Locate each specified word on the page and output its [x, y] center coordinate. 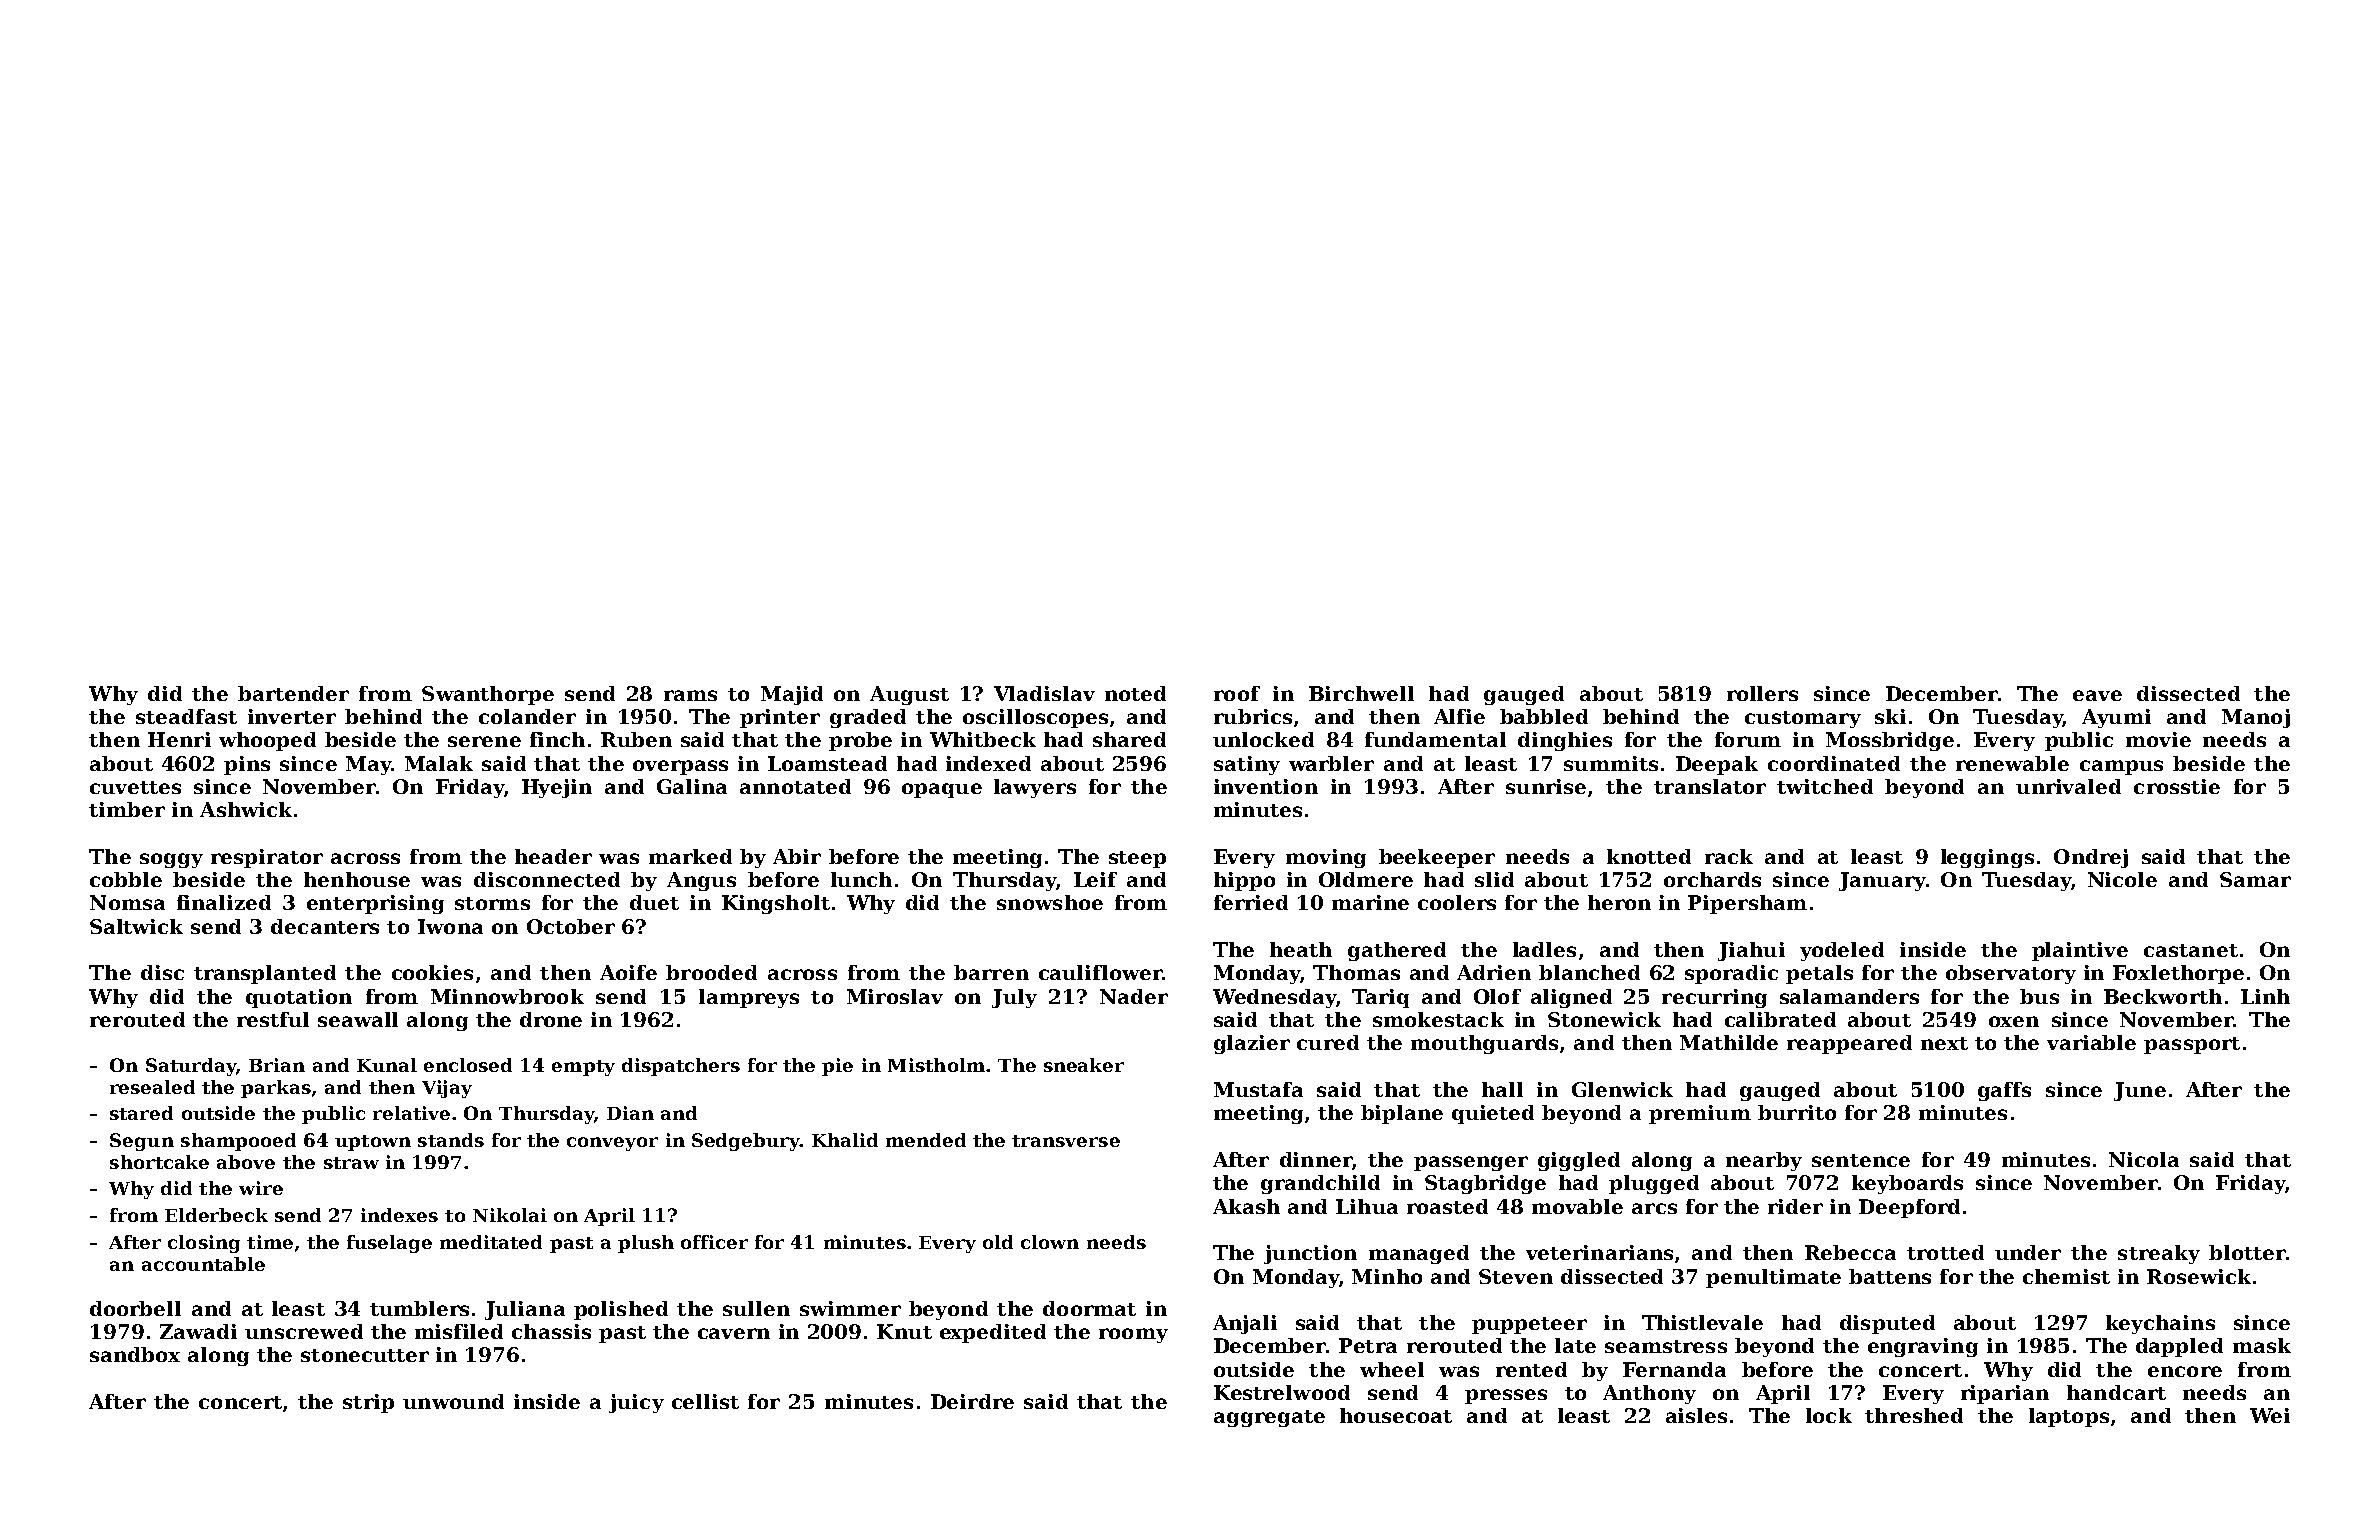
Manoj [2256, 718]
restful [273, 1019]
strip [368, 1403]
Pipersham [1747, 904]
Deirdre [972, 1401]
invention [1266, 786]
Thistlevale [1702, 1322]
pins [247, 765]
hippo [1244, 881]
